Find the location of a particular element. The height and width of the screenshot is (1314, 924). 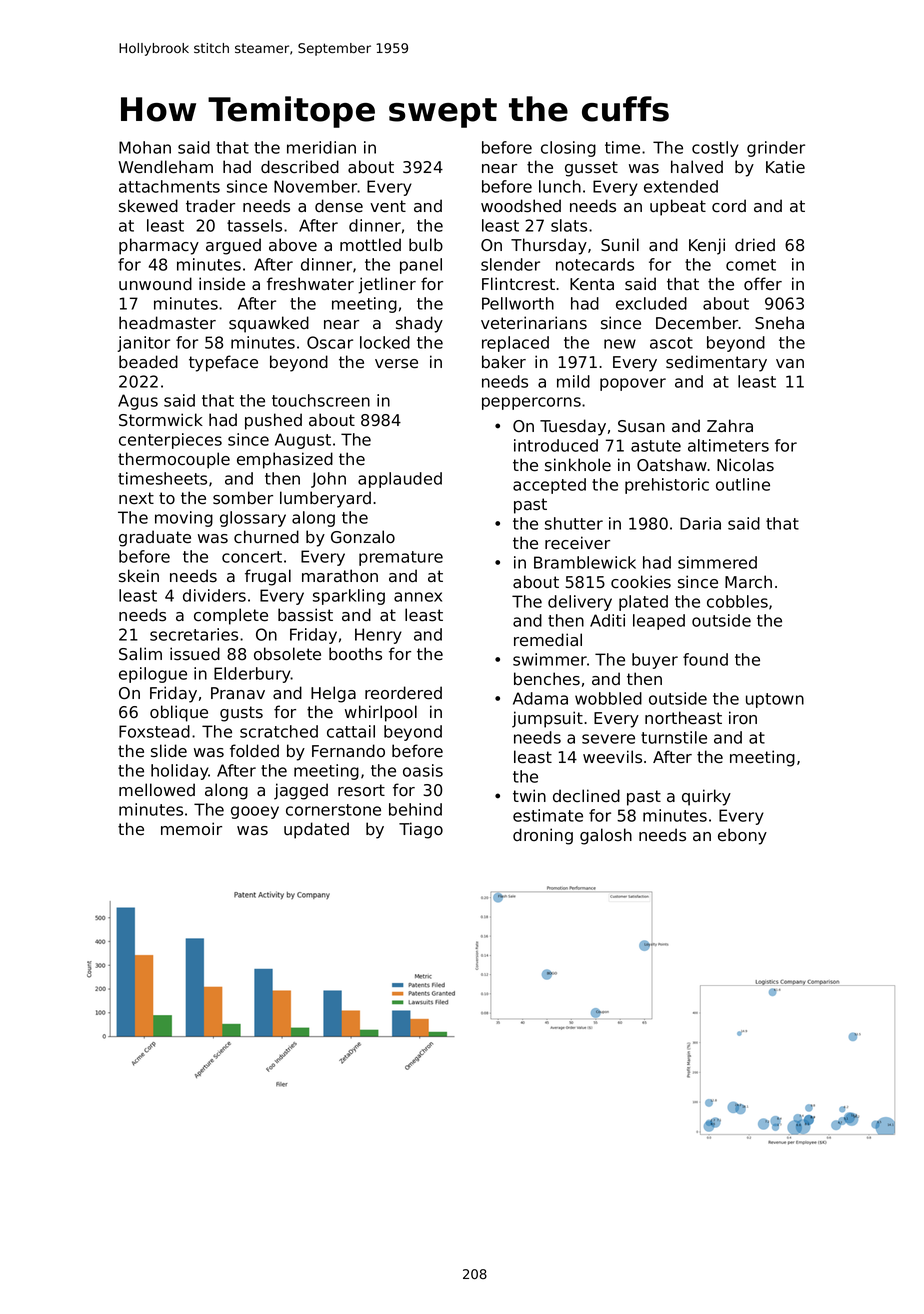

new is located at coordinates (620, 344).
